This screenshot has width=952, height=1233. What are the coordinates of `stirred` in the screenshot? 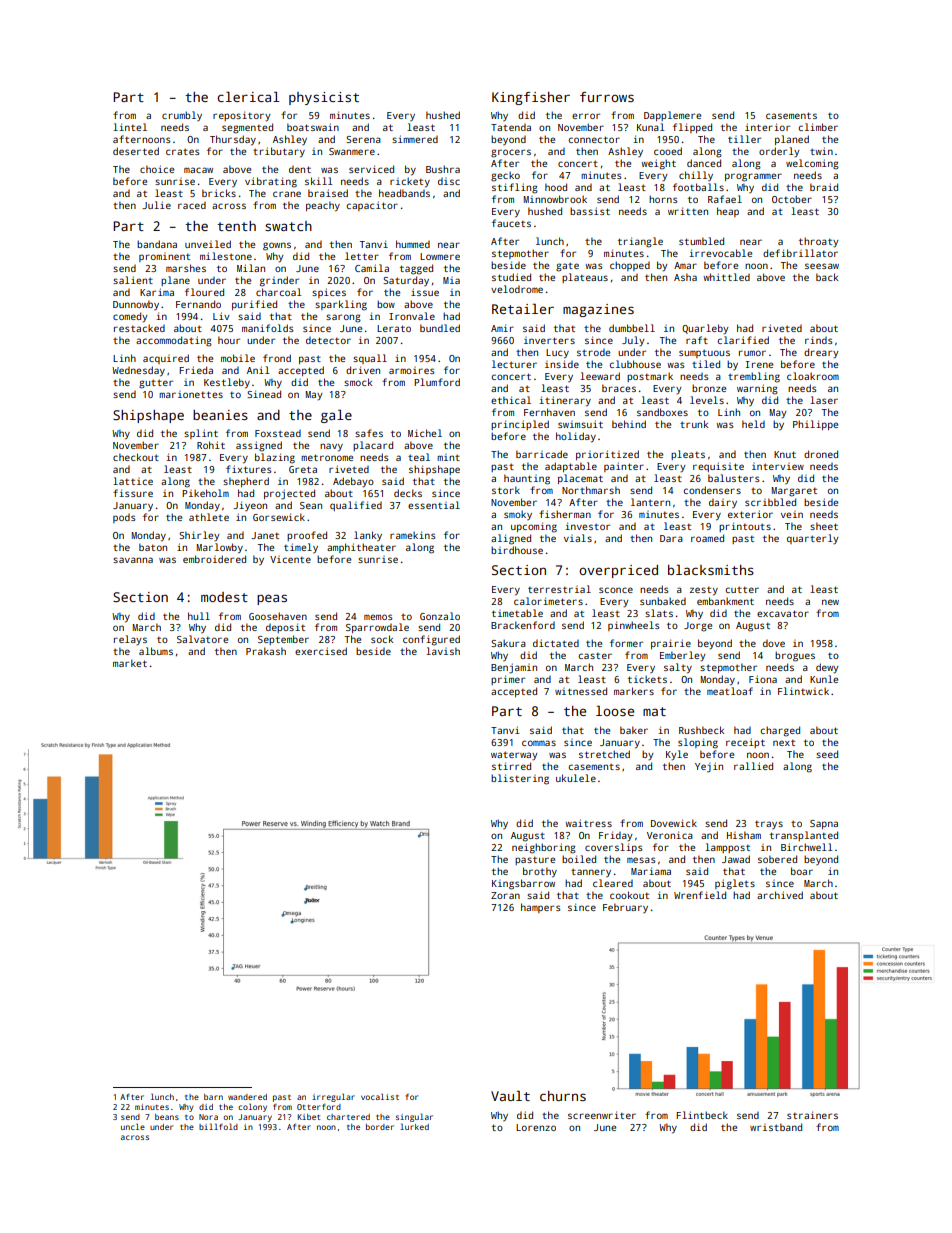 It's located at (511, 766).
